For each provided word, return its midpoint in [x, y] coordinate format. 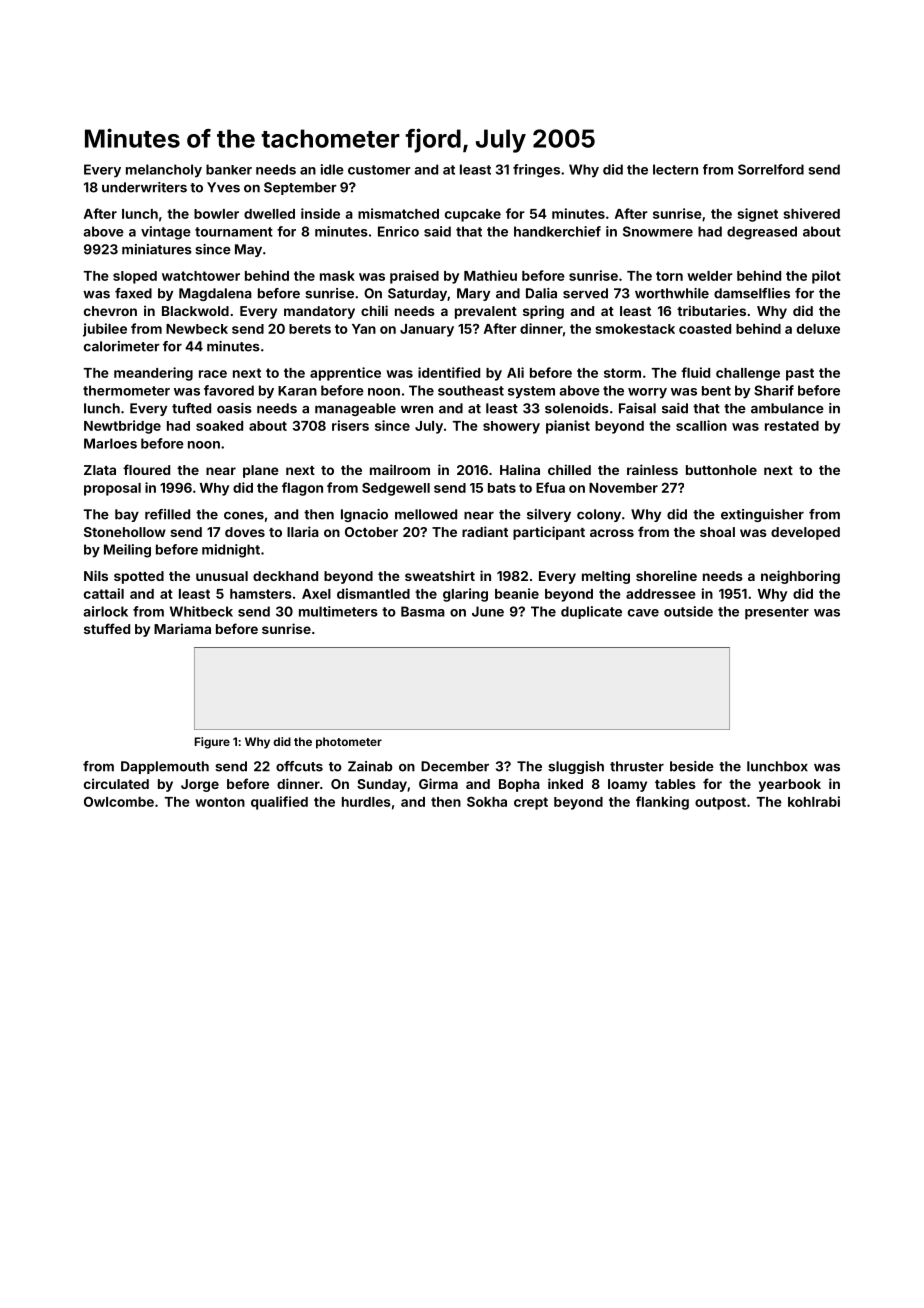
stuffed [107, 628]
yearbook [790, 785]
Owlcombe [119, 801]
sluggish [576, 767]
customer [379, 170]
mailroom [400, 469]
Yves [223, 187]
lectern [675, 169]
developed [805, 533]
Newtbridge [122, 427]
